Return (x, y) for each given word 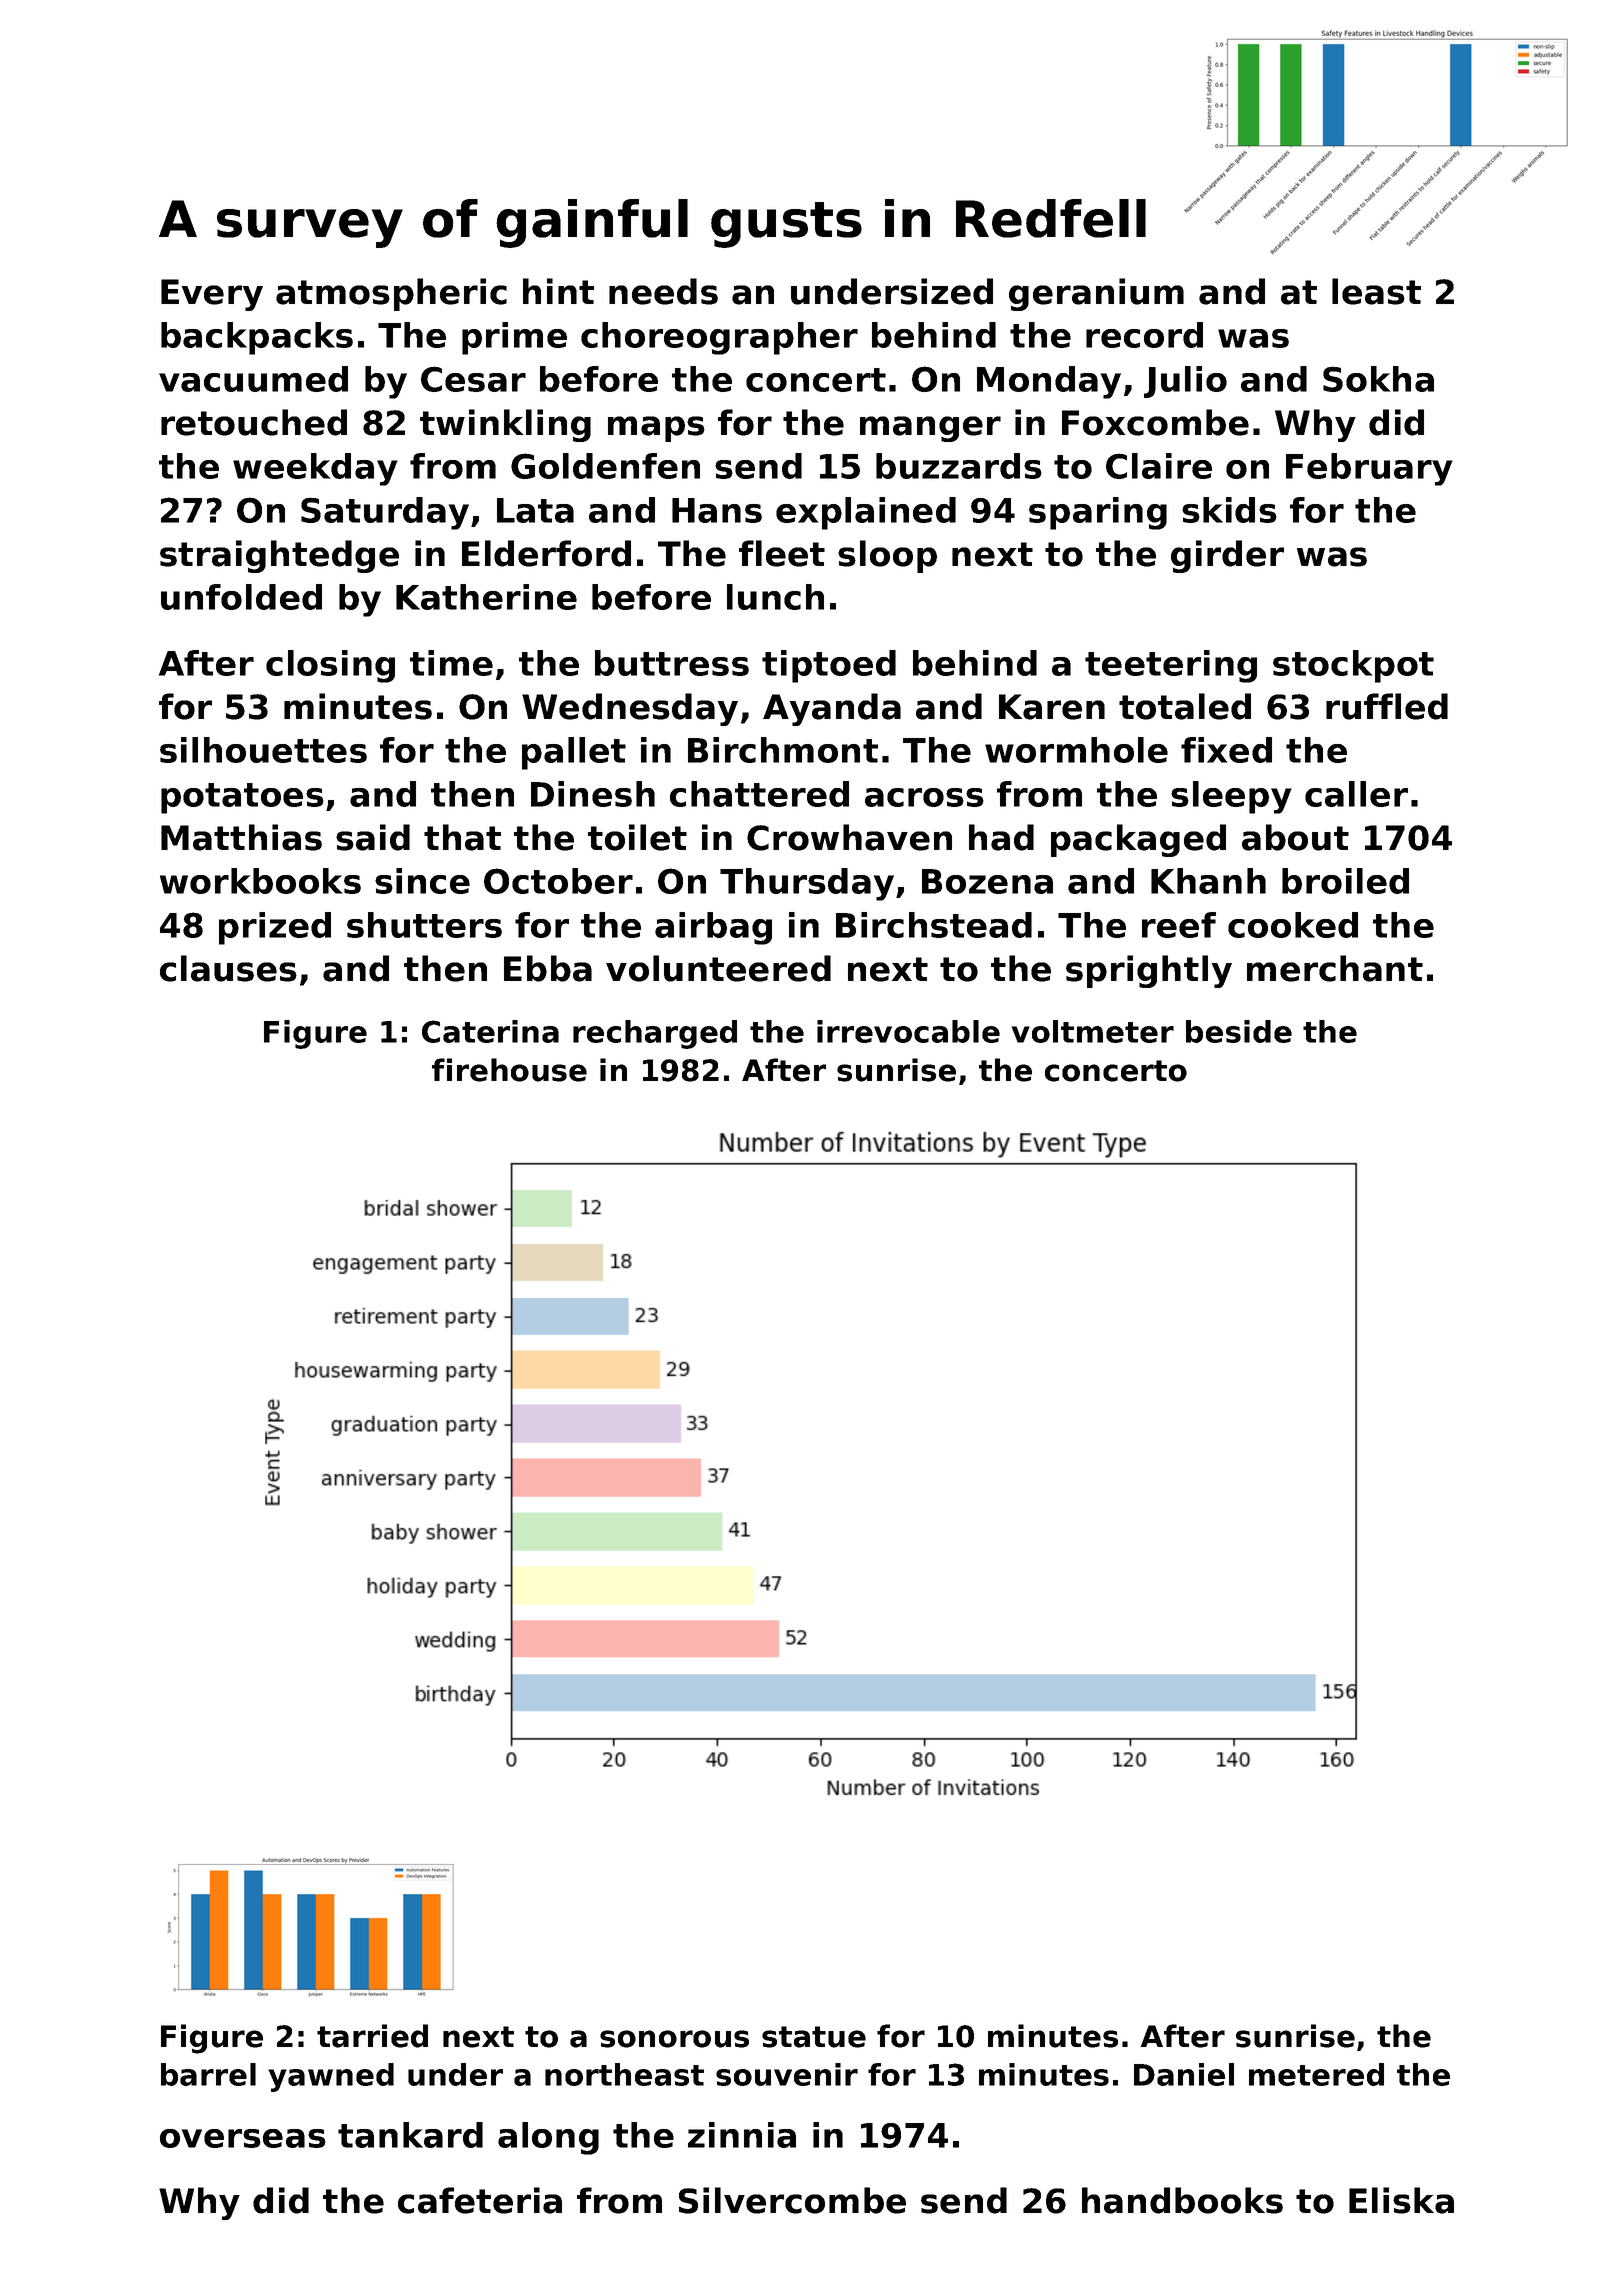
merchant (1335, 968)
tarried (372, 2036)
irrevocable (908, 1031)
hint (558, 291)
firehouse (509, 1070)
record (1144, 335)
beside (1239, 1031)
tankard (410, 2135)
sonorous (674, 2039)
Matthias (241, 837)
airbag (713, 928)
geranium (1096, 294)
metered (1316, 2074)
